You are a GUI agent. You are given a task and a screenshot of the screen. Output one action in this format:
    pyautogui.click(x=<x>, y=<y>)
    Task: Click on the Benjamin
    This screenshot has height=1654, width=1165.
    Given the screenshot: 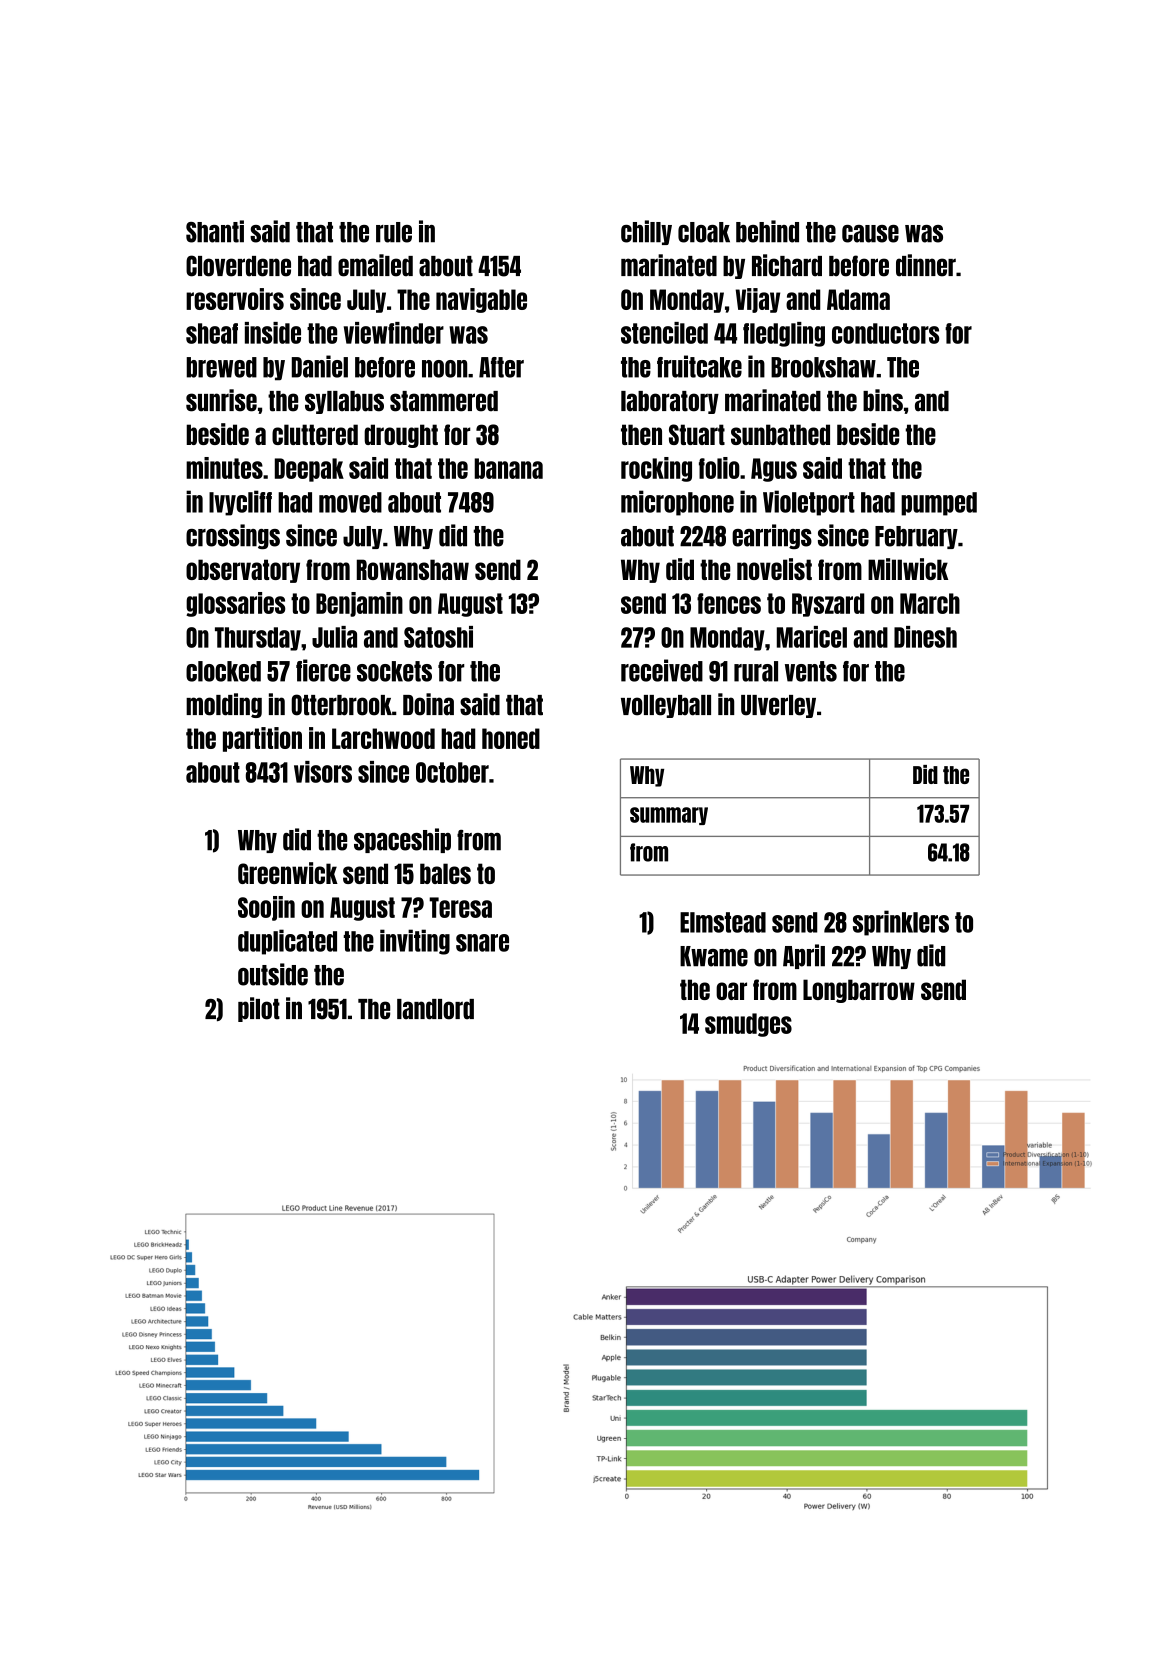 What is the action you would take?
    pyautogui.click(x=359, y=604)
